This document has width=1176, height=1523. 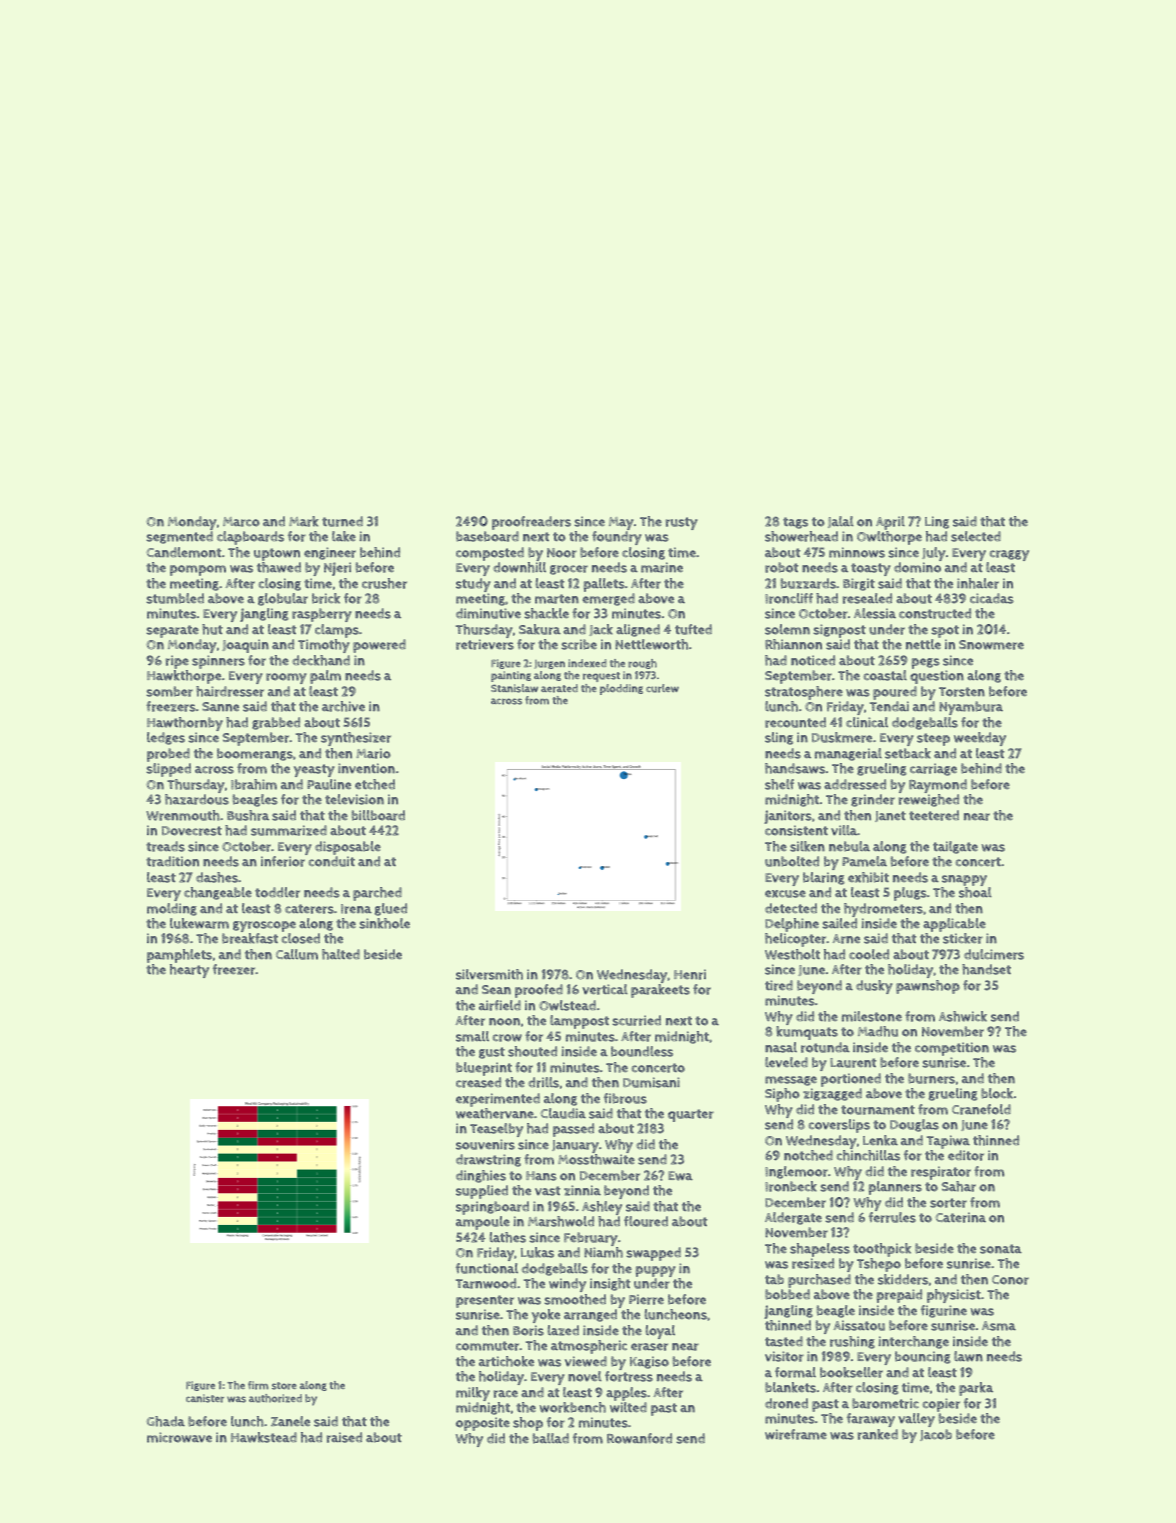 What do you see at coordinates (486, 1283) in the document?
I see `Tarnwood` at bounding box center [486, 1283].
